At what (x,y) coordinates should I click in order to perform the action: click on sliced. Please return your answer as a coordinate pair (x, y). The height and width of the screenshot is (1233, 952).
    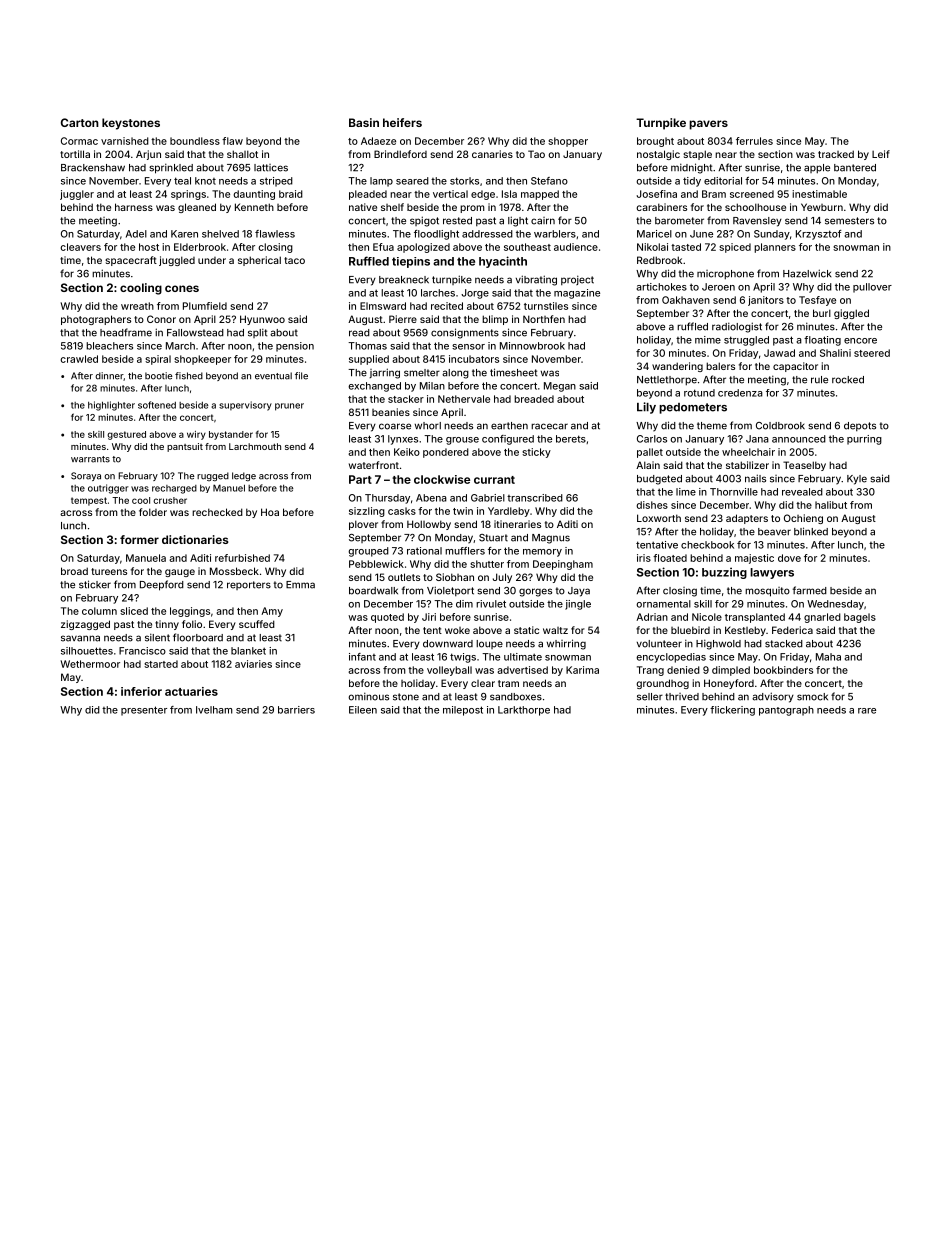
    Looking at the image, I should click on (134, 611).
